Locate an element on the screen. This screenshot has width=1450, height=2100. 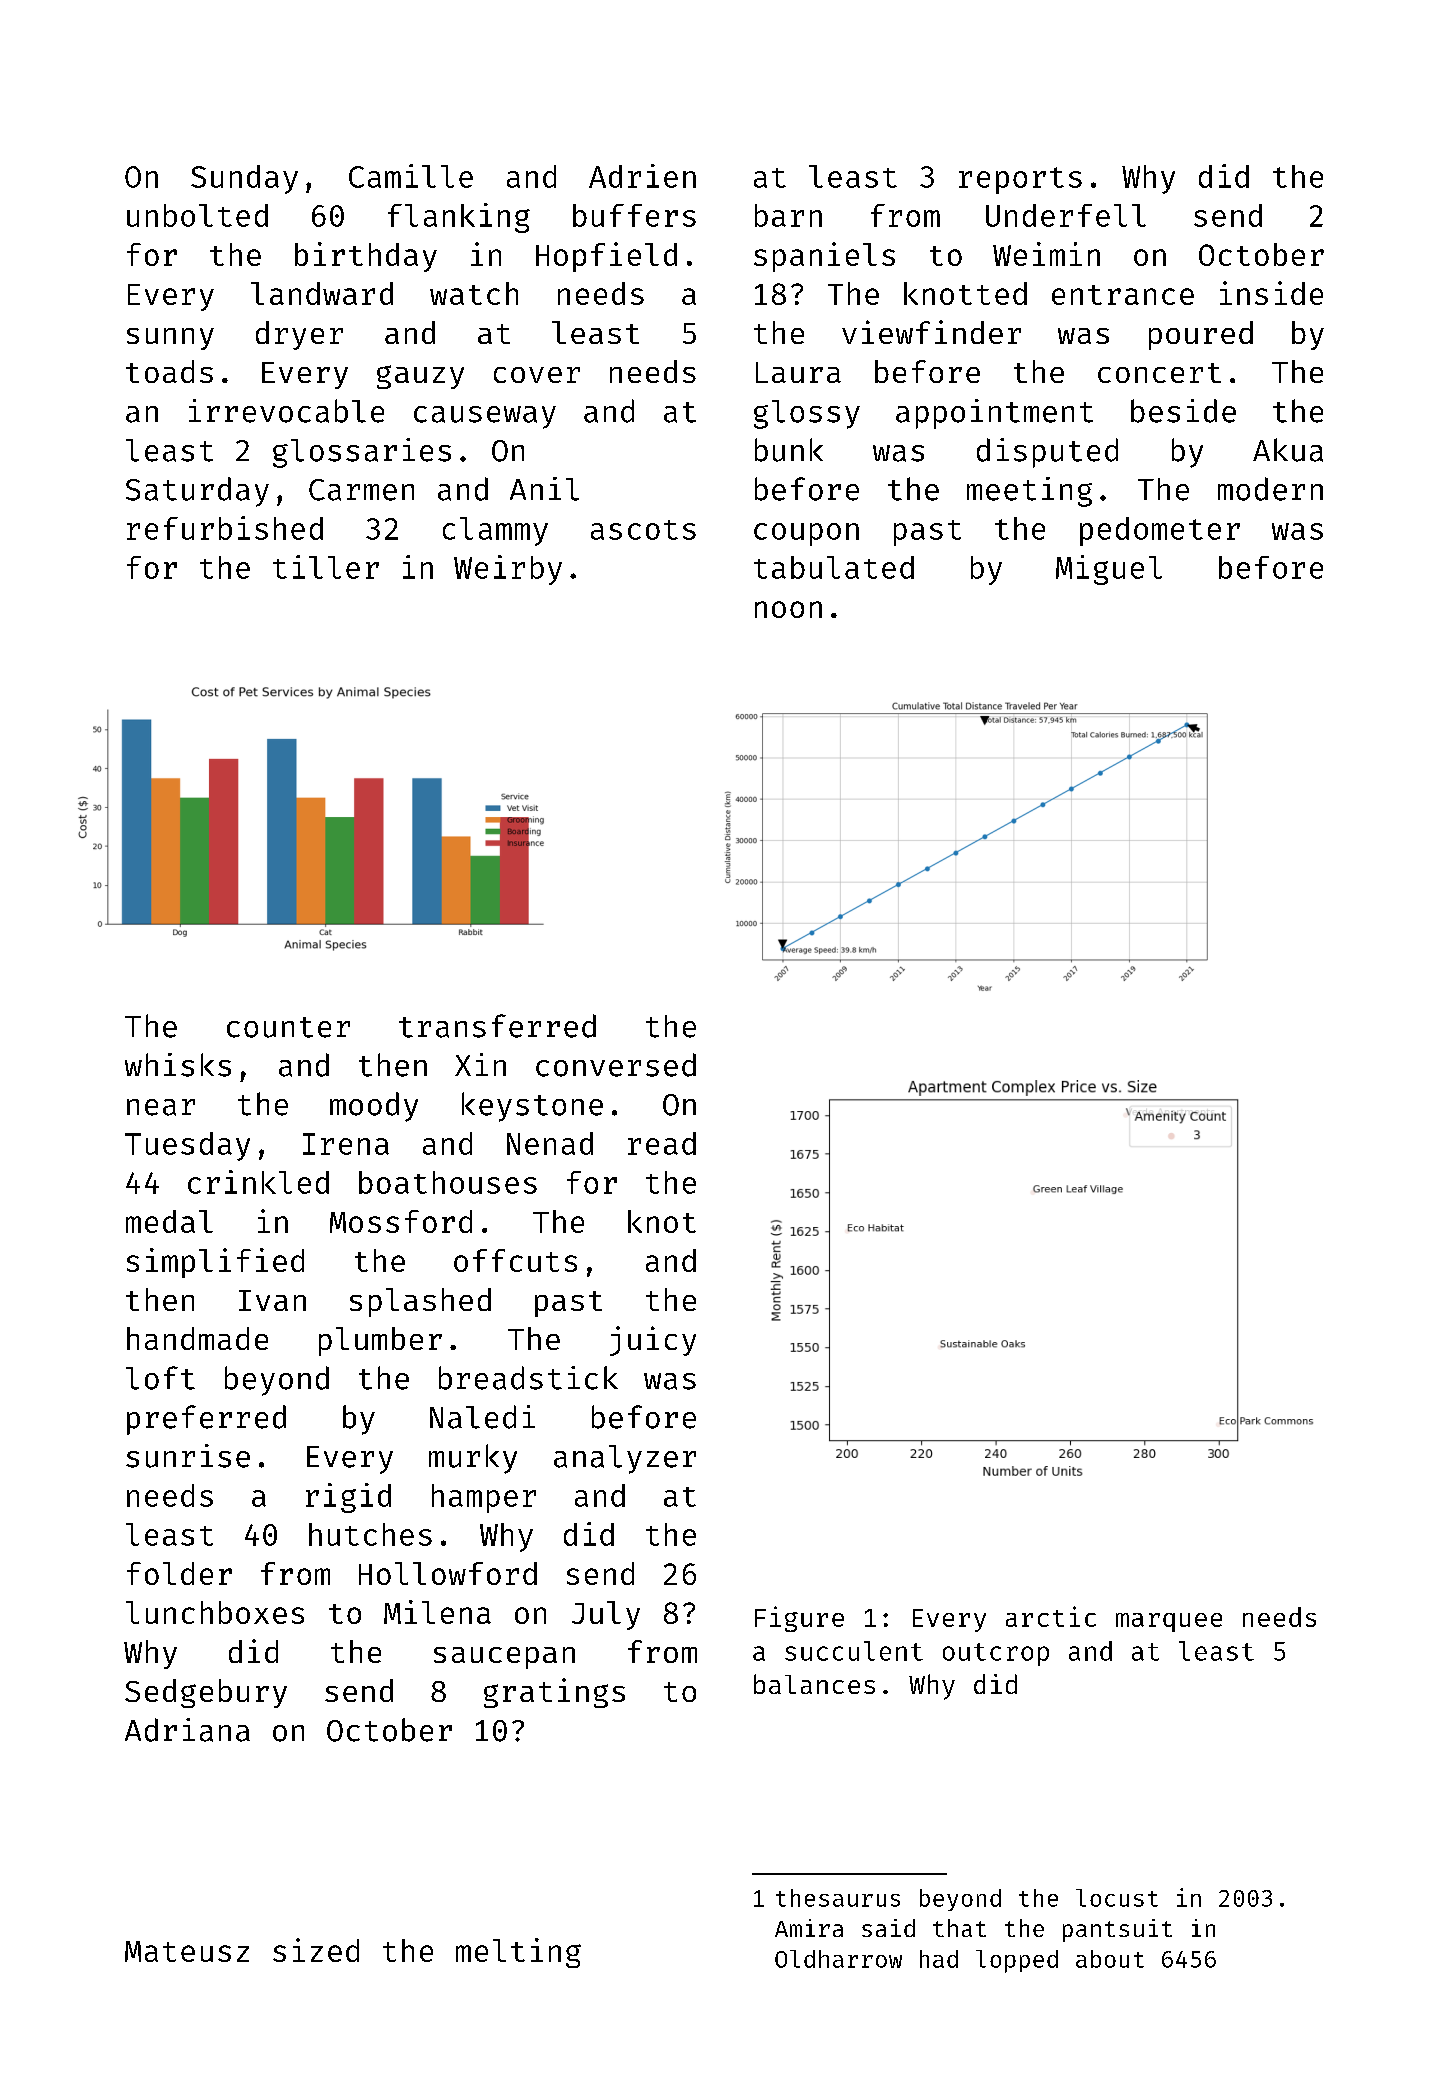
gratings is located at coordinates (554, 1693).
